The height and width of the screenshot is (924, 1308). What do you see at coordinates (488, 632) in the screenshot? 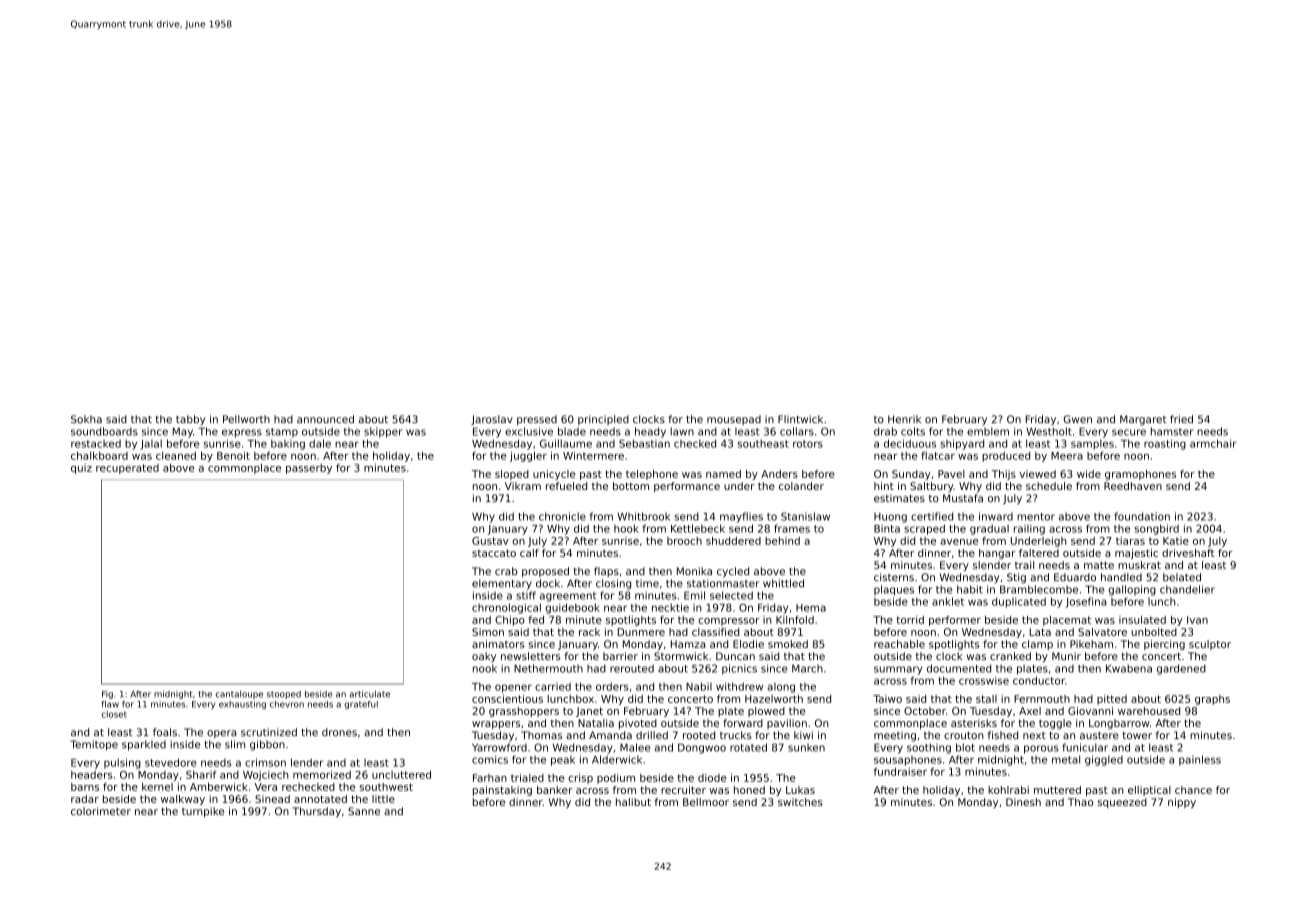
I see `Simon` at bounding box center [488, 632].
